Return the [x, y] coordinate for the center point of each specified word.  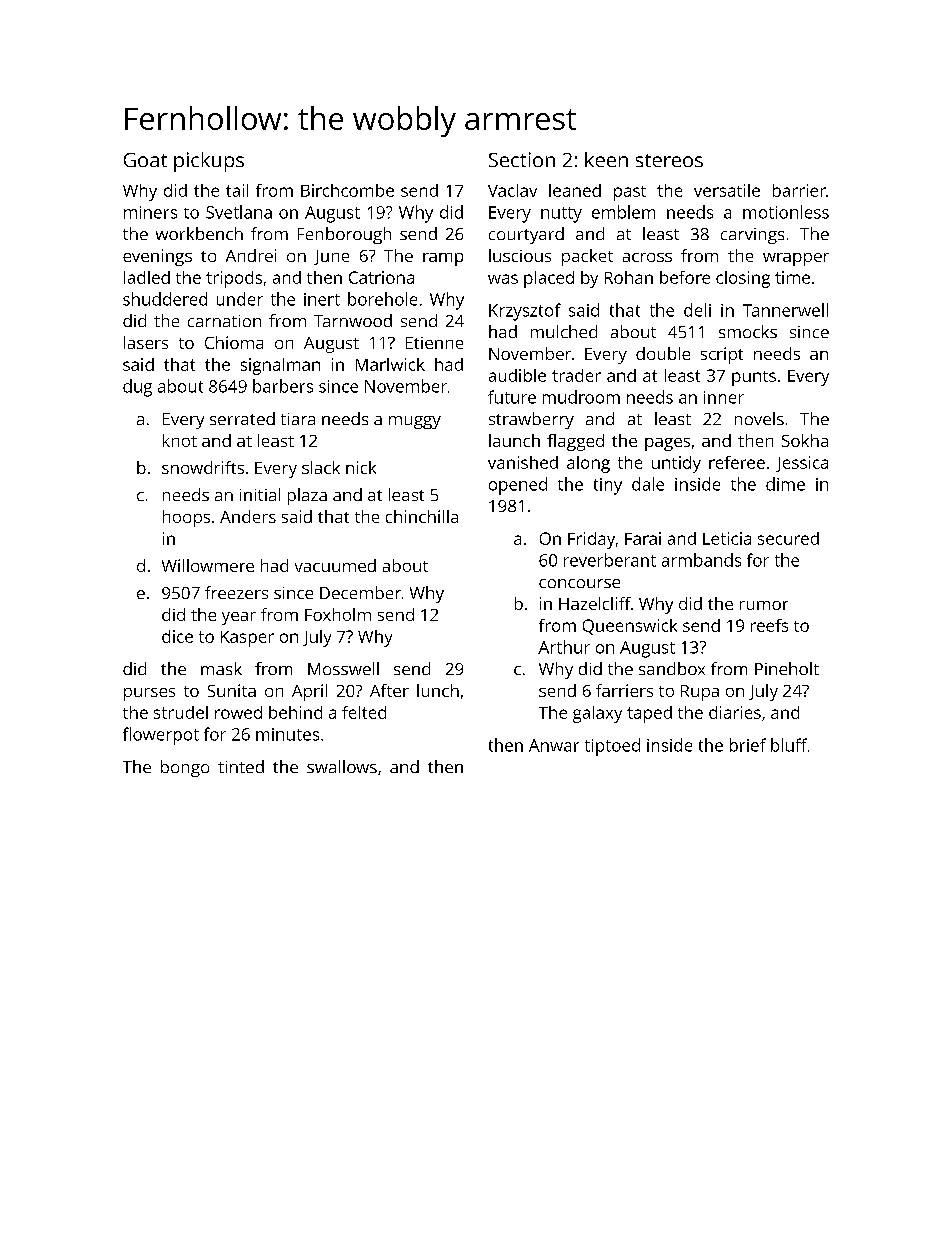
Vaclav [512, 190]
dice [177, 636]
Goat [145, 160]
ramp [443, 259]
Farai [643, 538]
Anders [248, 516]
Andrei [251, 255]
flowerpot [161, 736]
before [685, 277]
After [389, 690]
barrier [799, 190]
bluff [789, 745]
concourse [579, 583]
